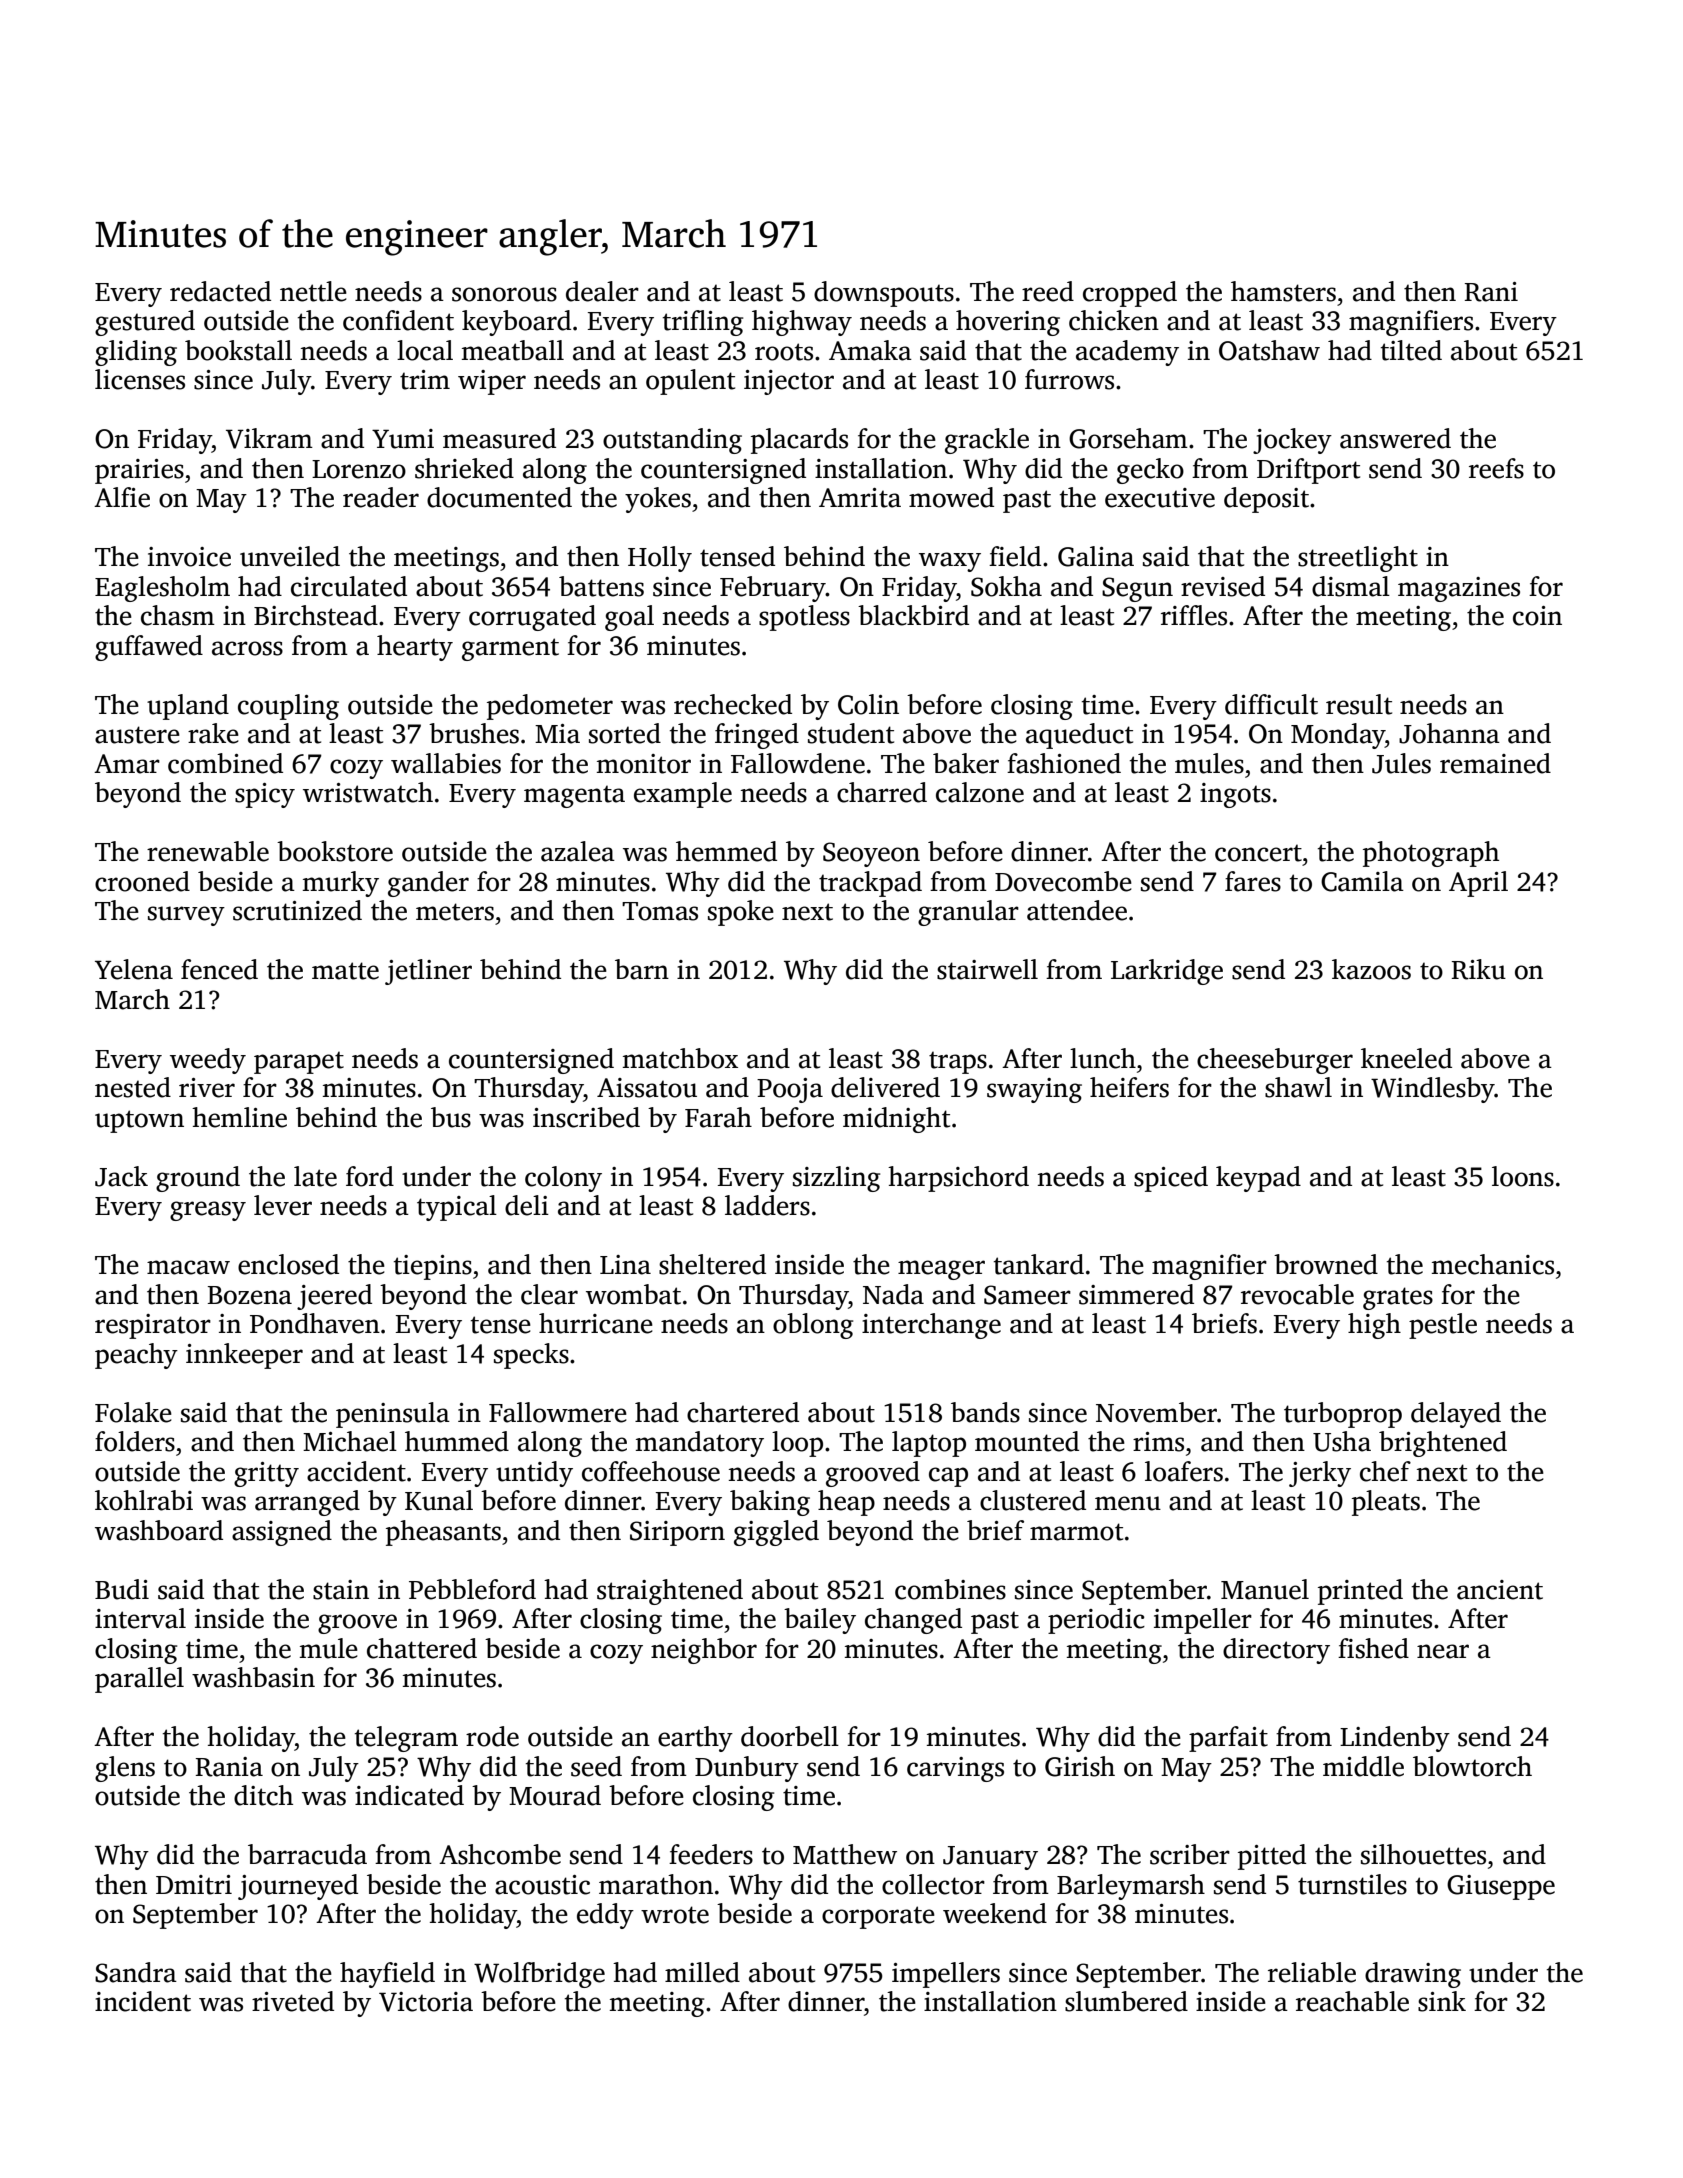 Image resolution: width=1683 pixels, height=2178 pixels. I want to click on washbasin, so click(253, 1677).
